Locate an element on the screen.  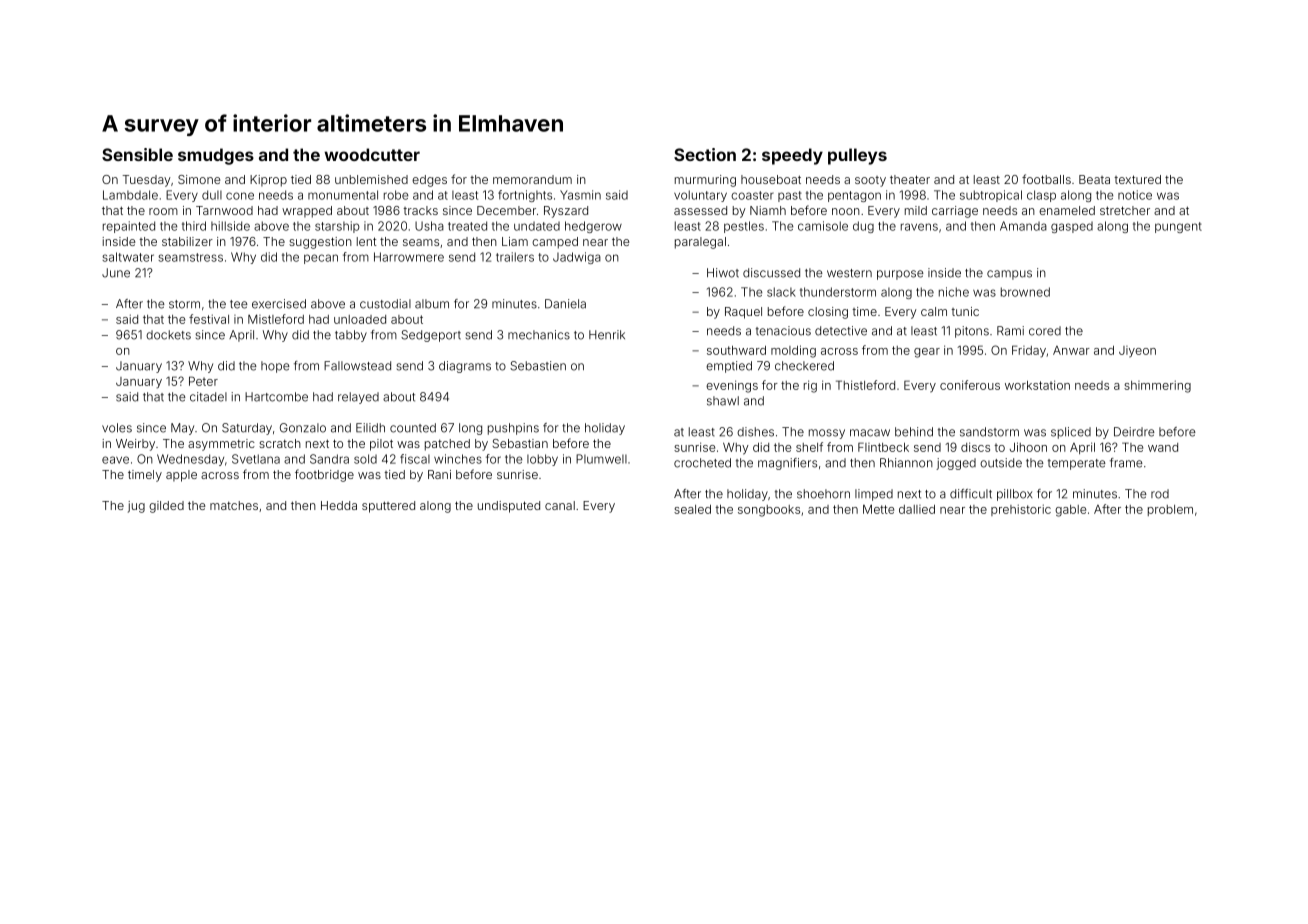
lent is located at coordinates (367, 241).
